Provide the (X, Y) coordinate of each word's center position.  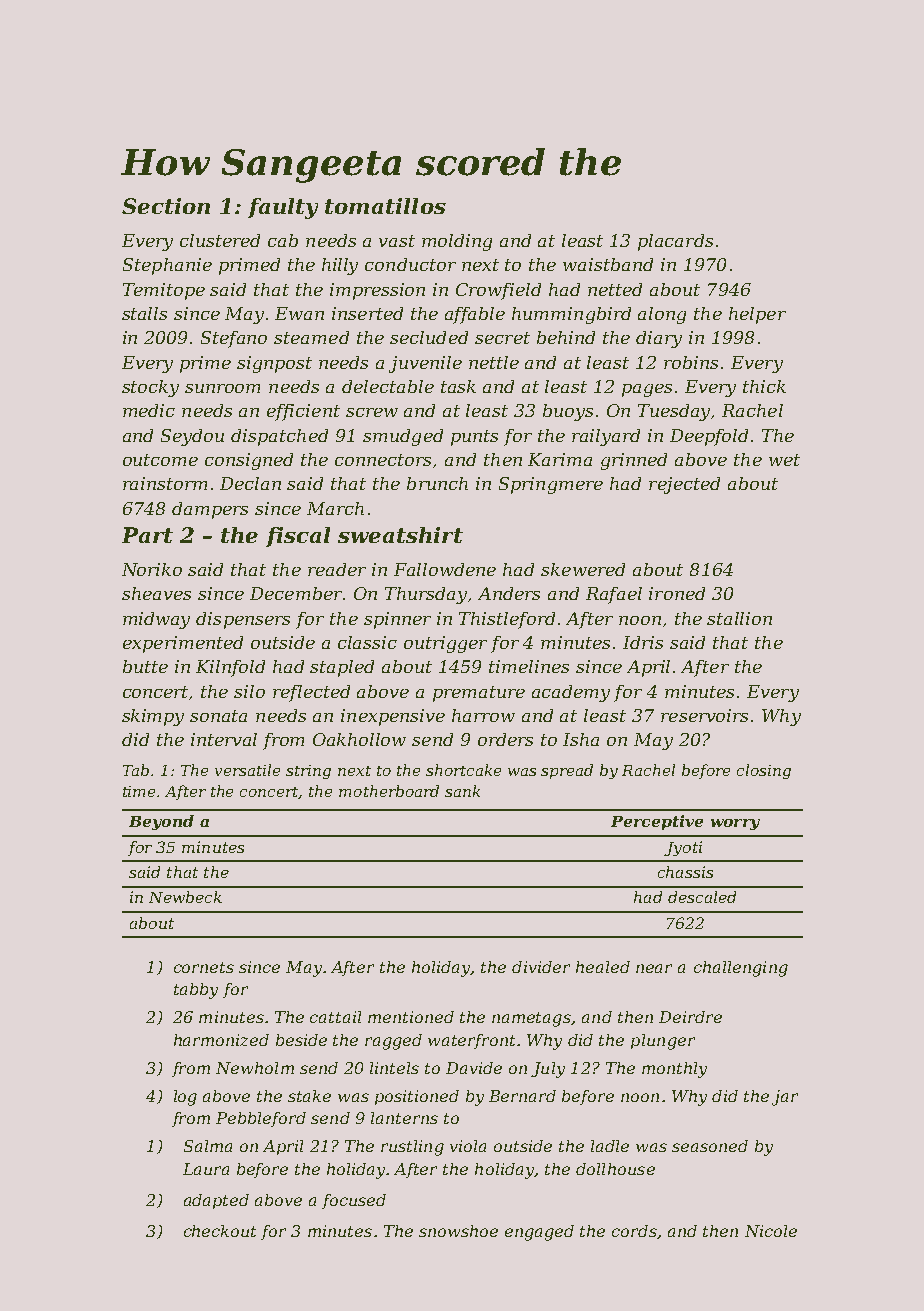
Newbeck (185, 897)
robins (691, 362)
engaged (539, 1233)
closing (764, 771)
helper (757, 315)
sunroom (222, 388)
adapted (216, 1201)
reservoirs (704, 715)
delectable (388, 386)
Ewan (299, 313)
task (458, 386)
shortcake (463, 770)
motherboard (389, 791)
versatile (247, 770)
